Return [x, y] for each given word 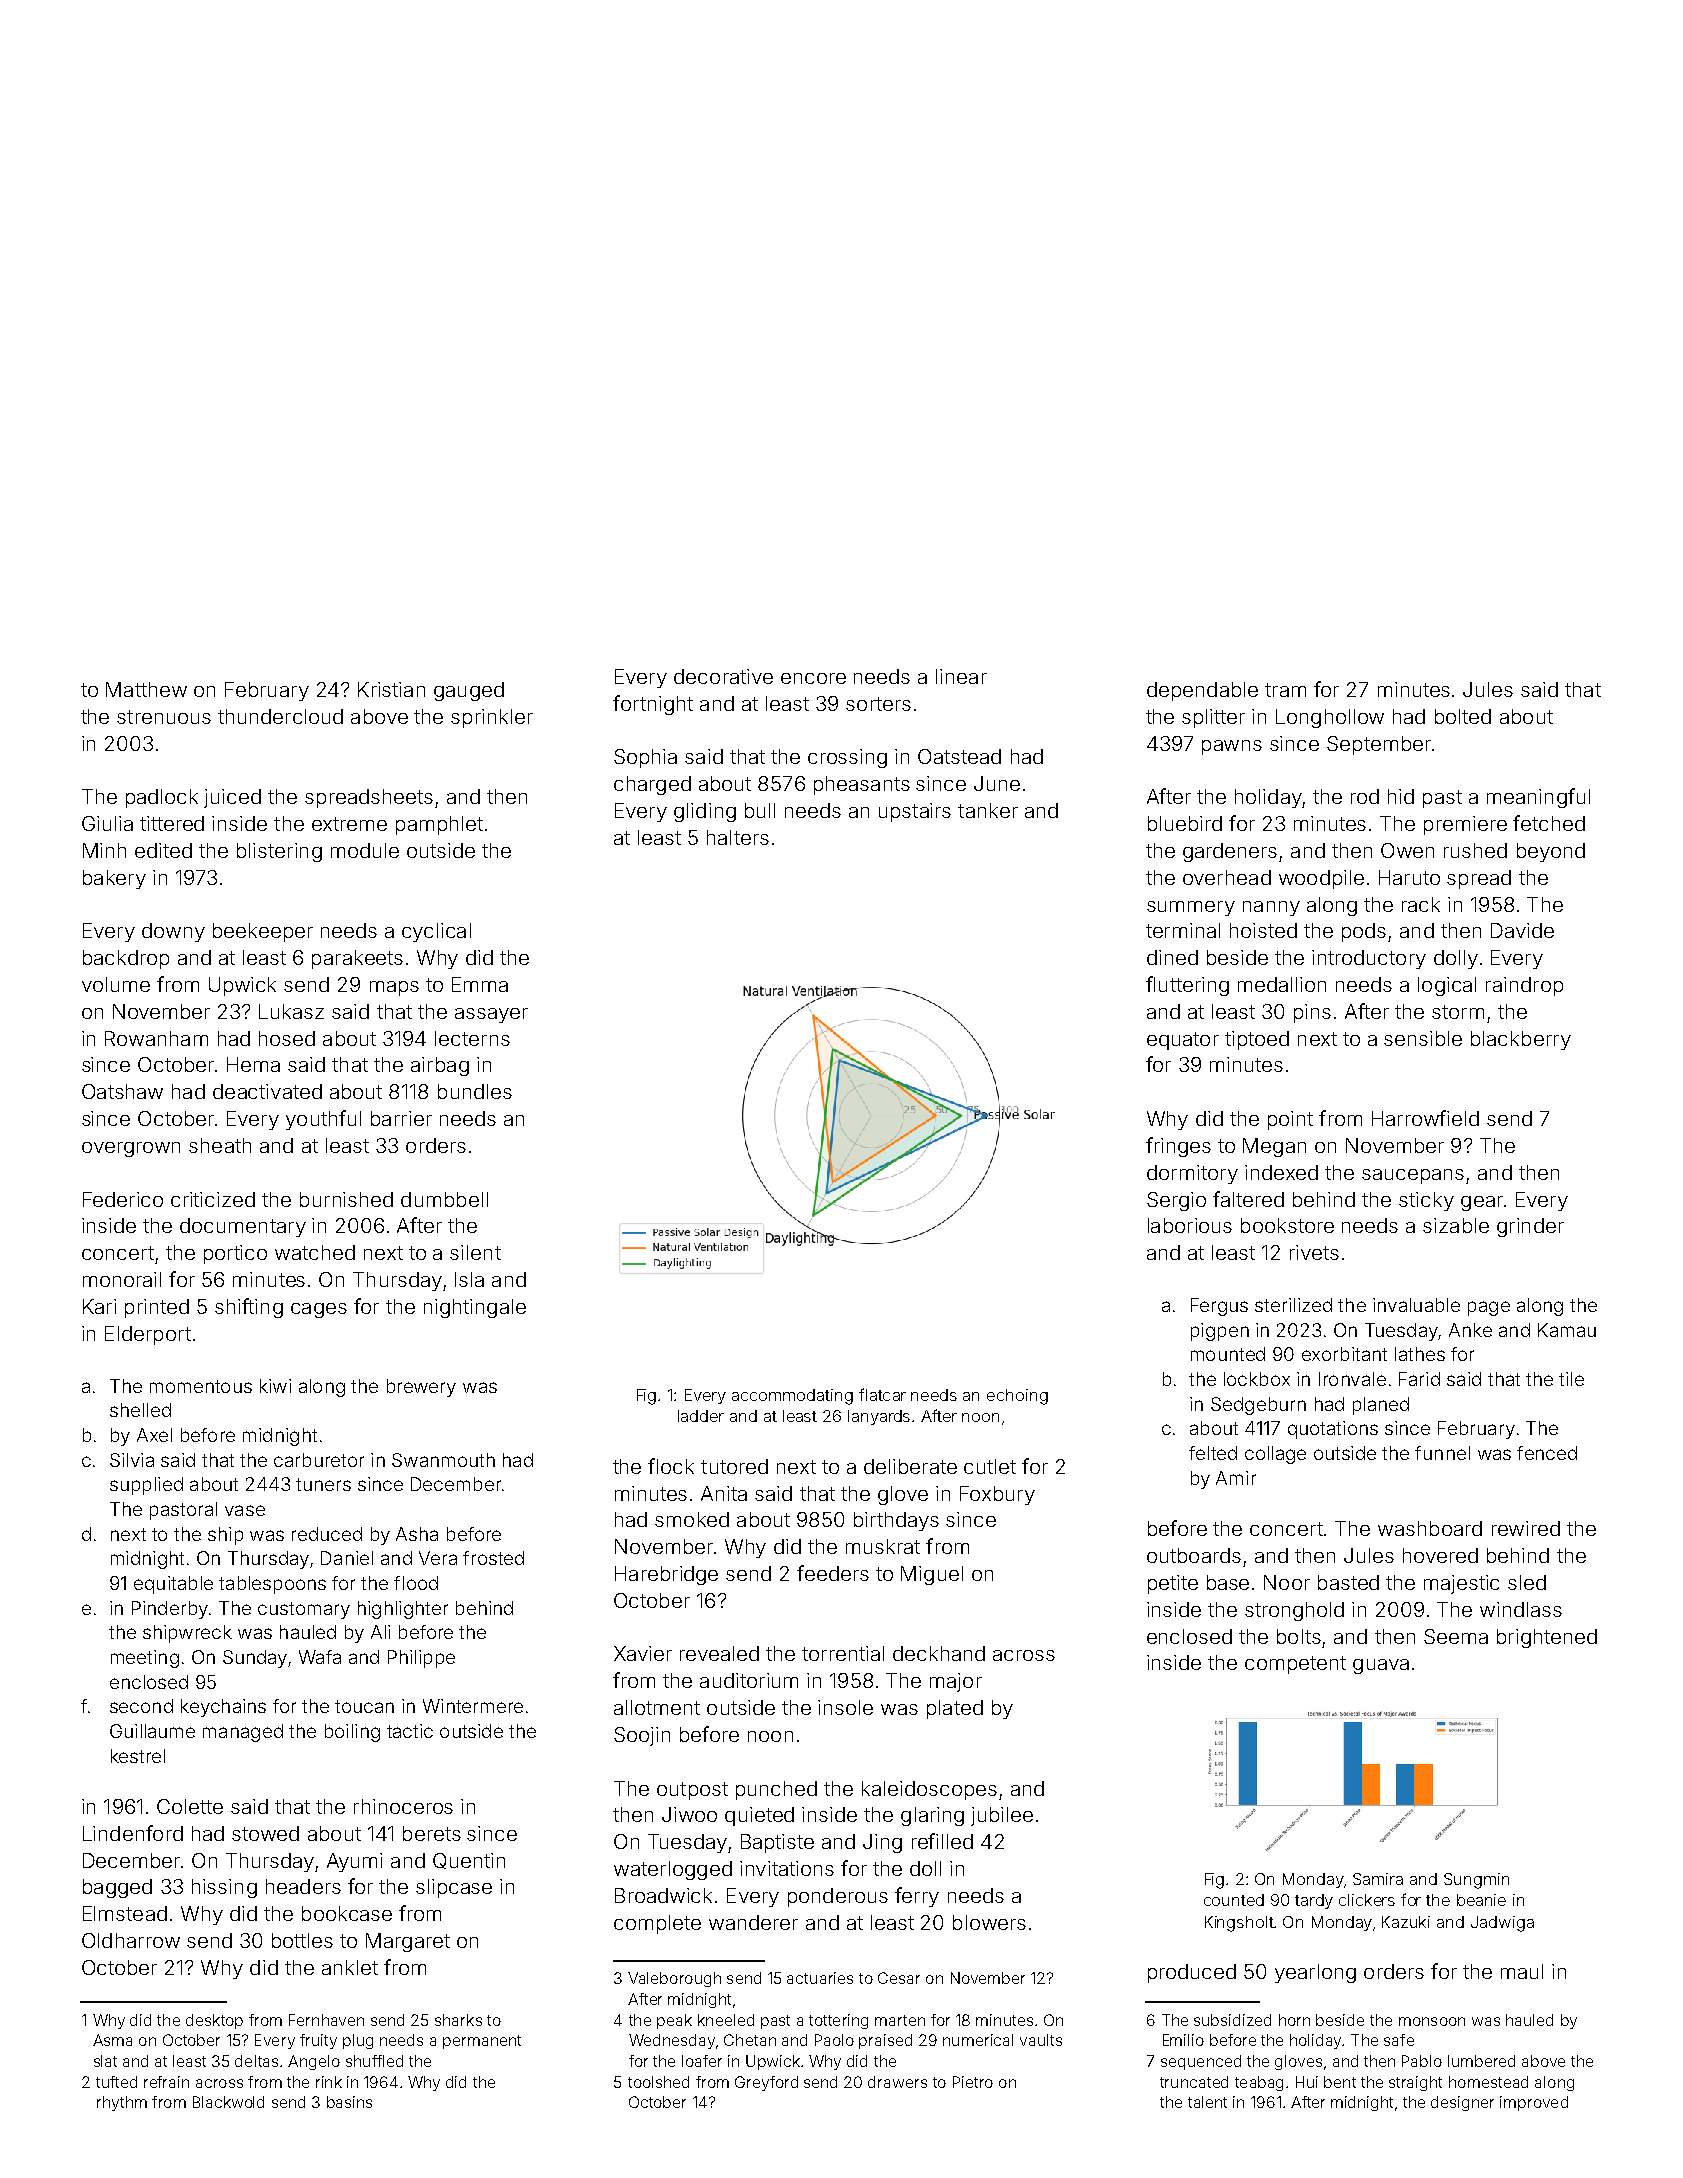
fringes [1178, 1147]
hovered [1440, 1555]
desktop [214, 2021]
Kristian [391, 689]
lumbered [1481, 2061]
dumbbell [444, 1199]
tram [1285, 690]
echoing [1017, 1397]
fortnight [653, 705]
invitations [787, 1868]
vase [245, 1510]
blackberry [1521, 1040]
